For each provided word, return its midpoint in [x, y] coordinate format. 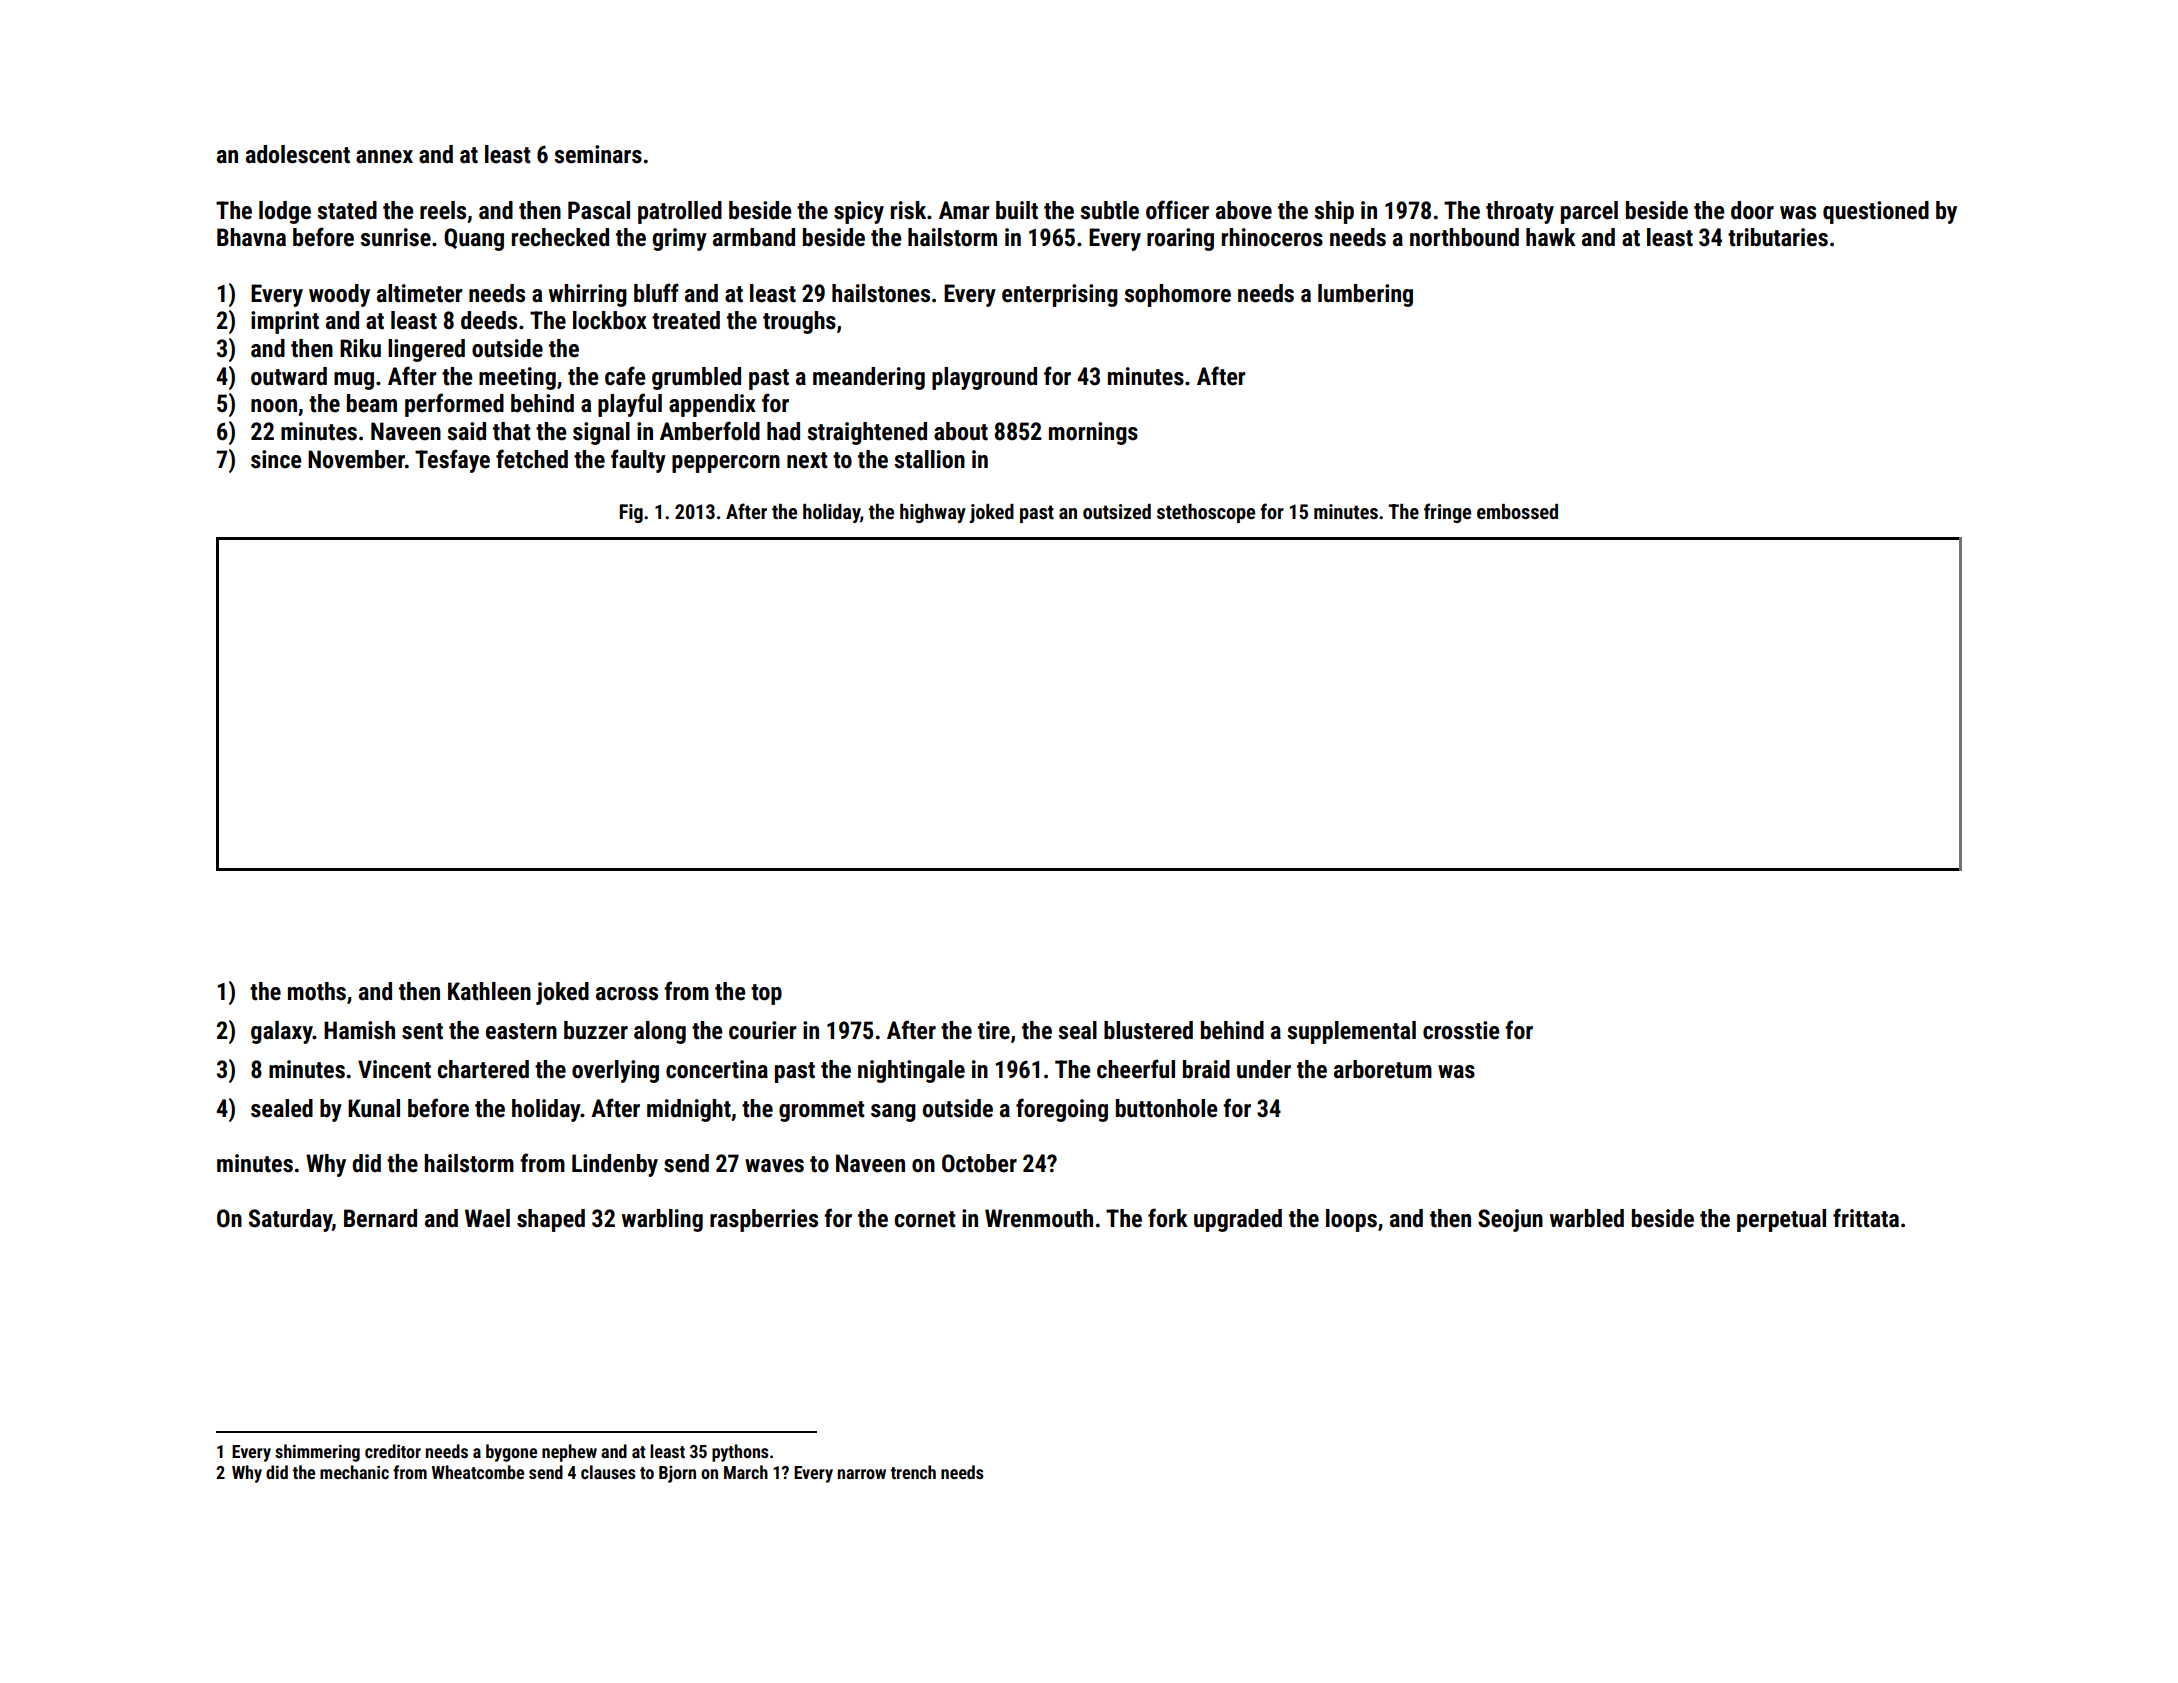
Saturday [290, 1220]
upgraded [1238, 1220]
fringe [1447, 513]
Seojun [1510, 1220]
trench [913, 1472]
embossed [1517, 511]
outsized [1117, 511]
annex [384, 157]
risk [908, 210]
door [1752, 210]
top [766, 994]
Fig [631, 513]
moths [317, 991]
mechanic [354, 1472]
